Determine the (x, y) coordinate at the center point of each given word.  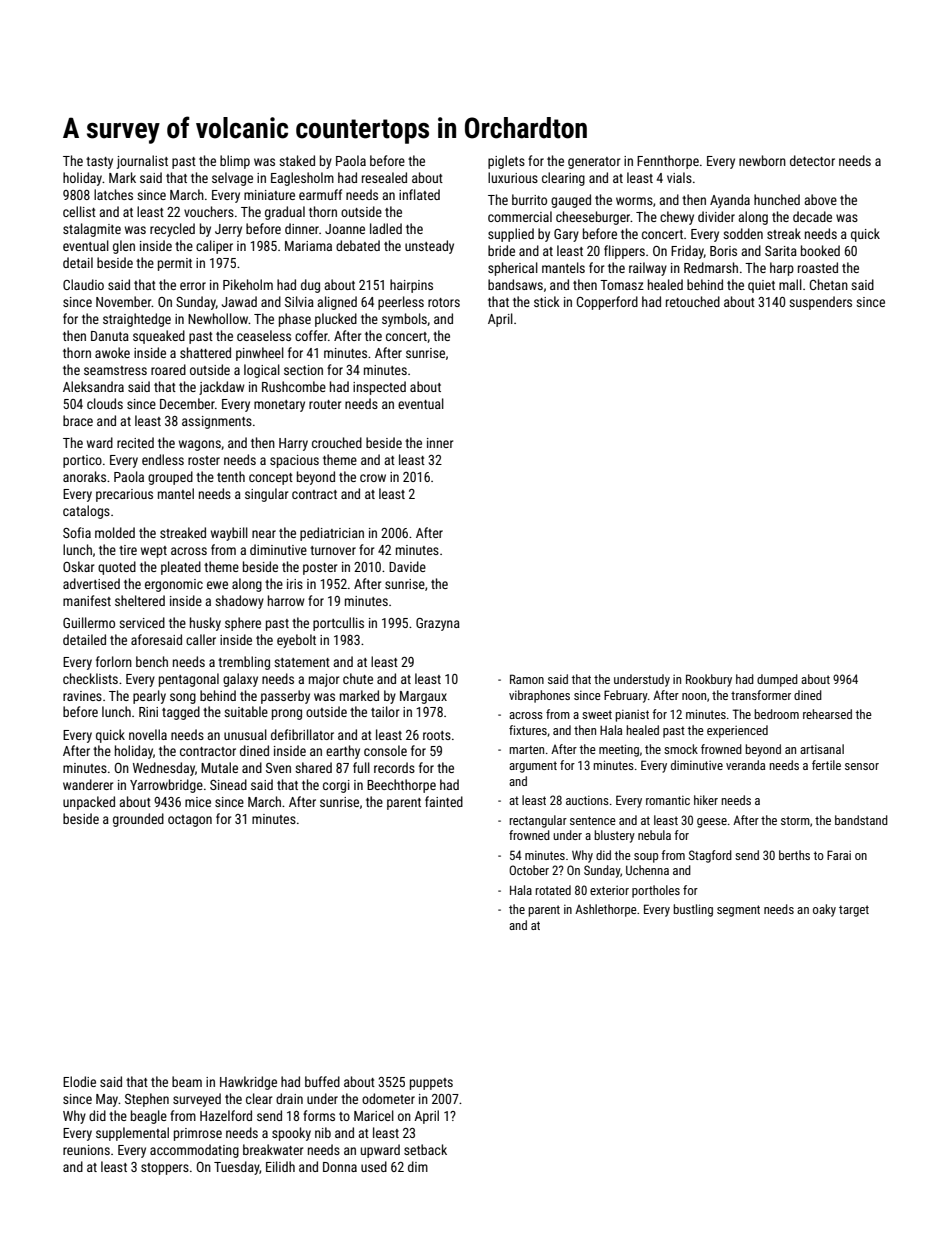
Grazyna (438, 624)
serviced (142, 622)
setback (425, 1149)
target (854, 911)
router (325, 404)
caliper (214, 247)
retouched (693, 301)
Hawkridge (248, 1083)
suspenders (820, 303)
